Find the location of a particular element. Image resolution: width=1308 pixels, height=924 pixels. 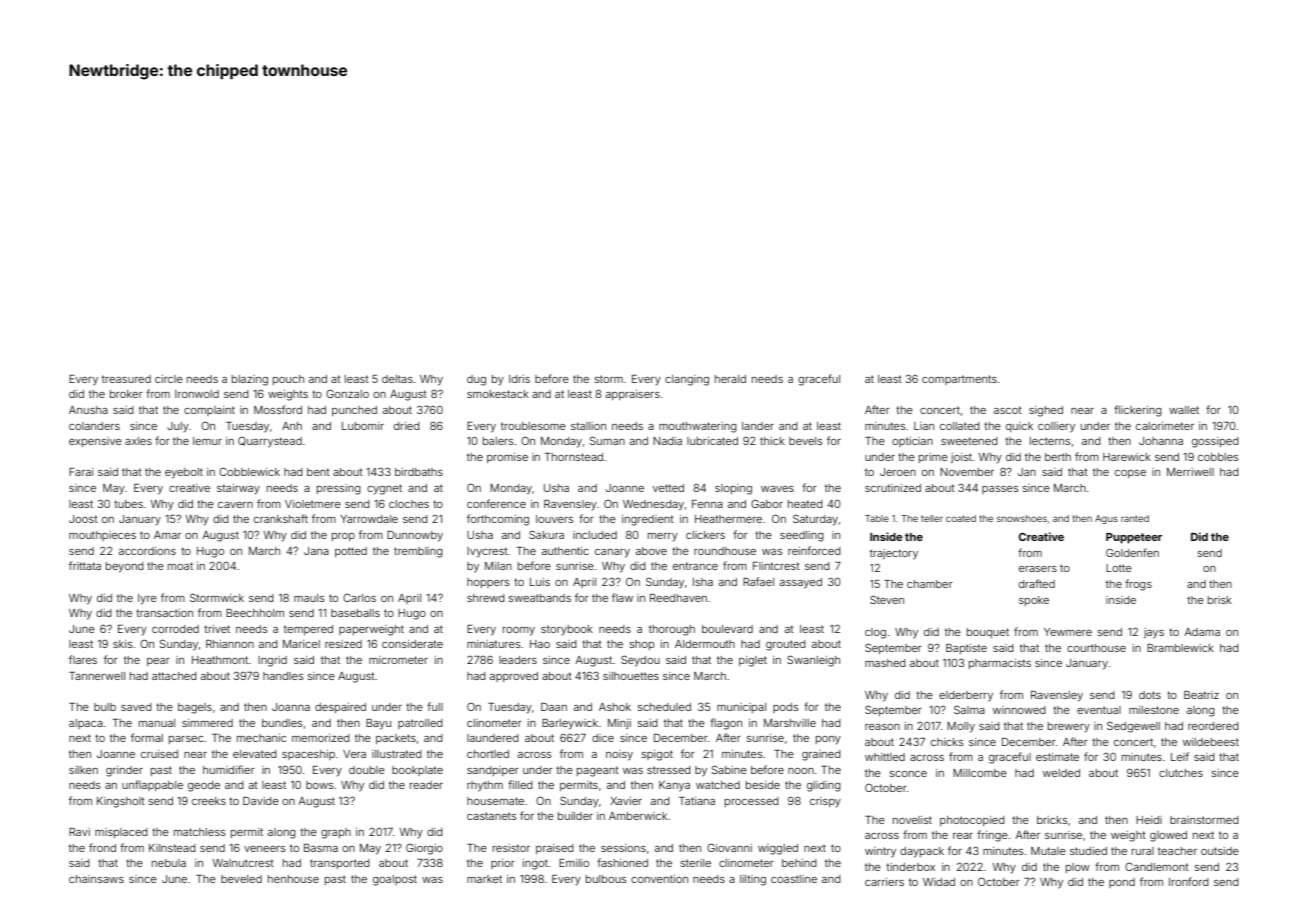

Idris is located at coordinates (519, 379).
